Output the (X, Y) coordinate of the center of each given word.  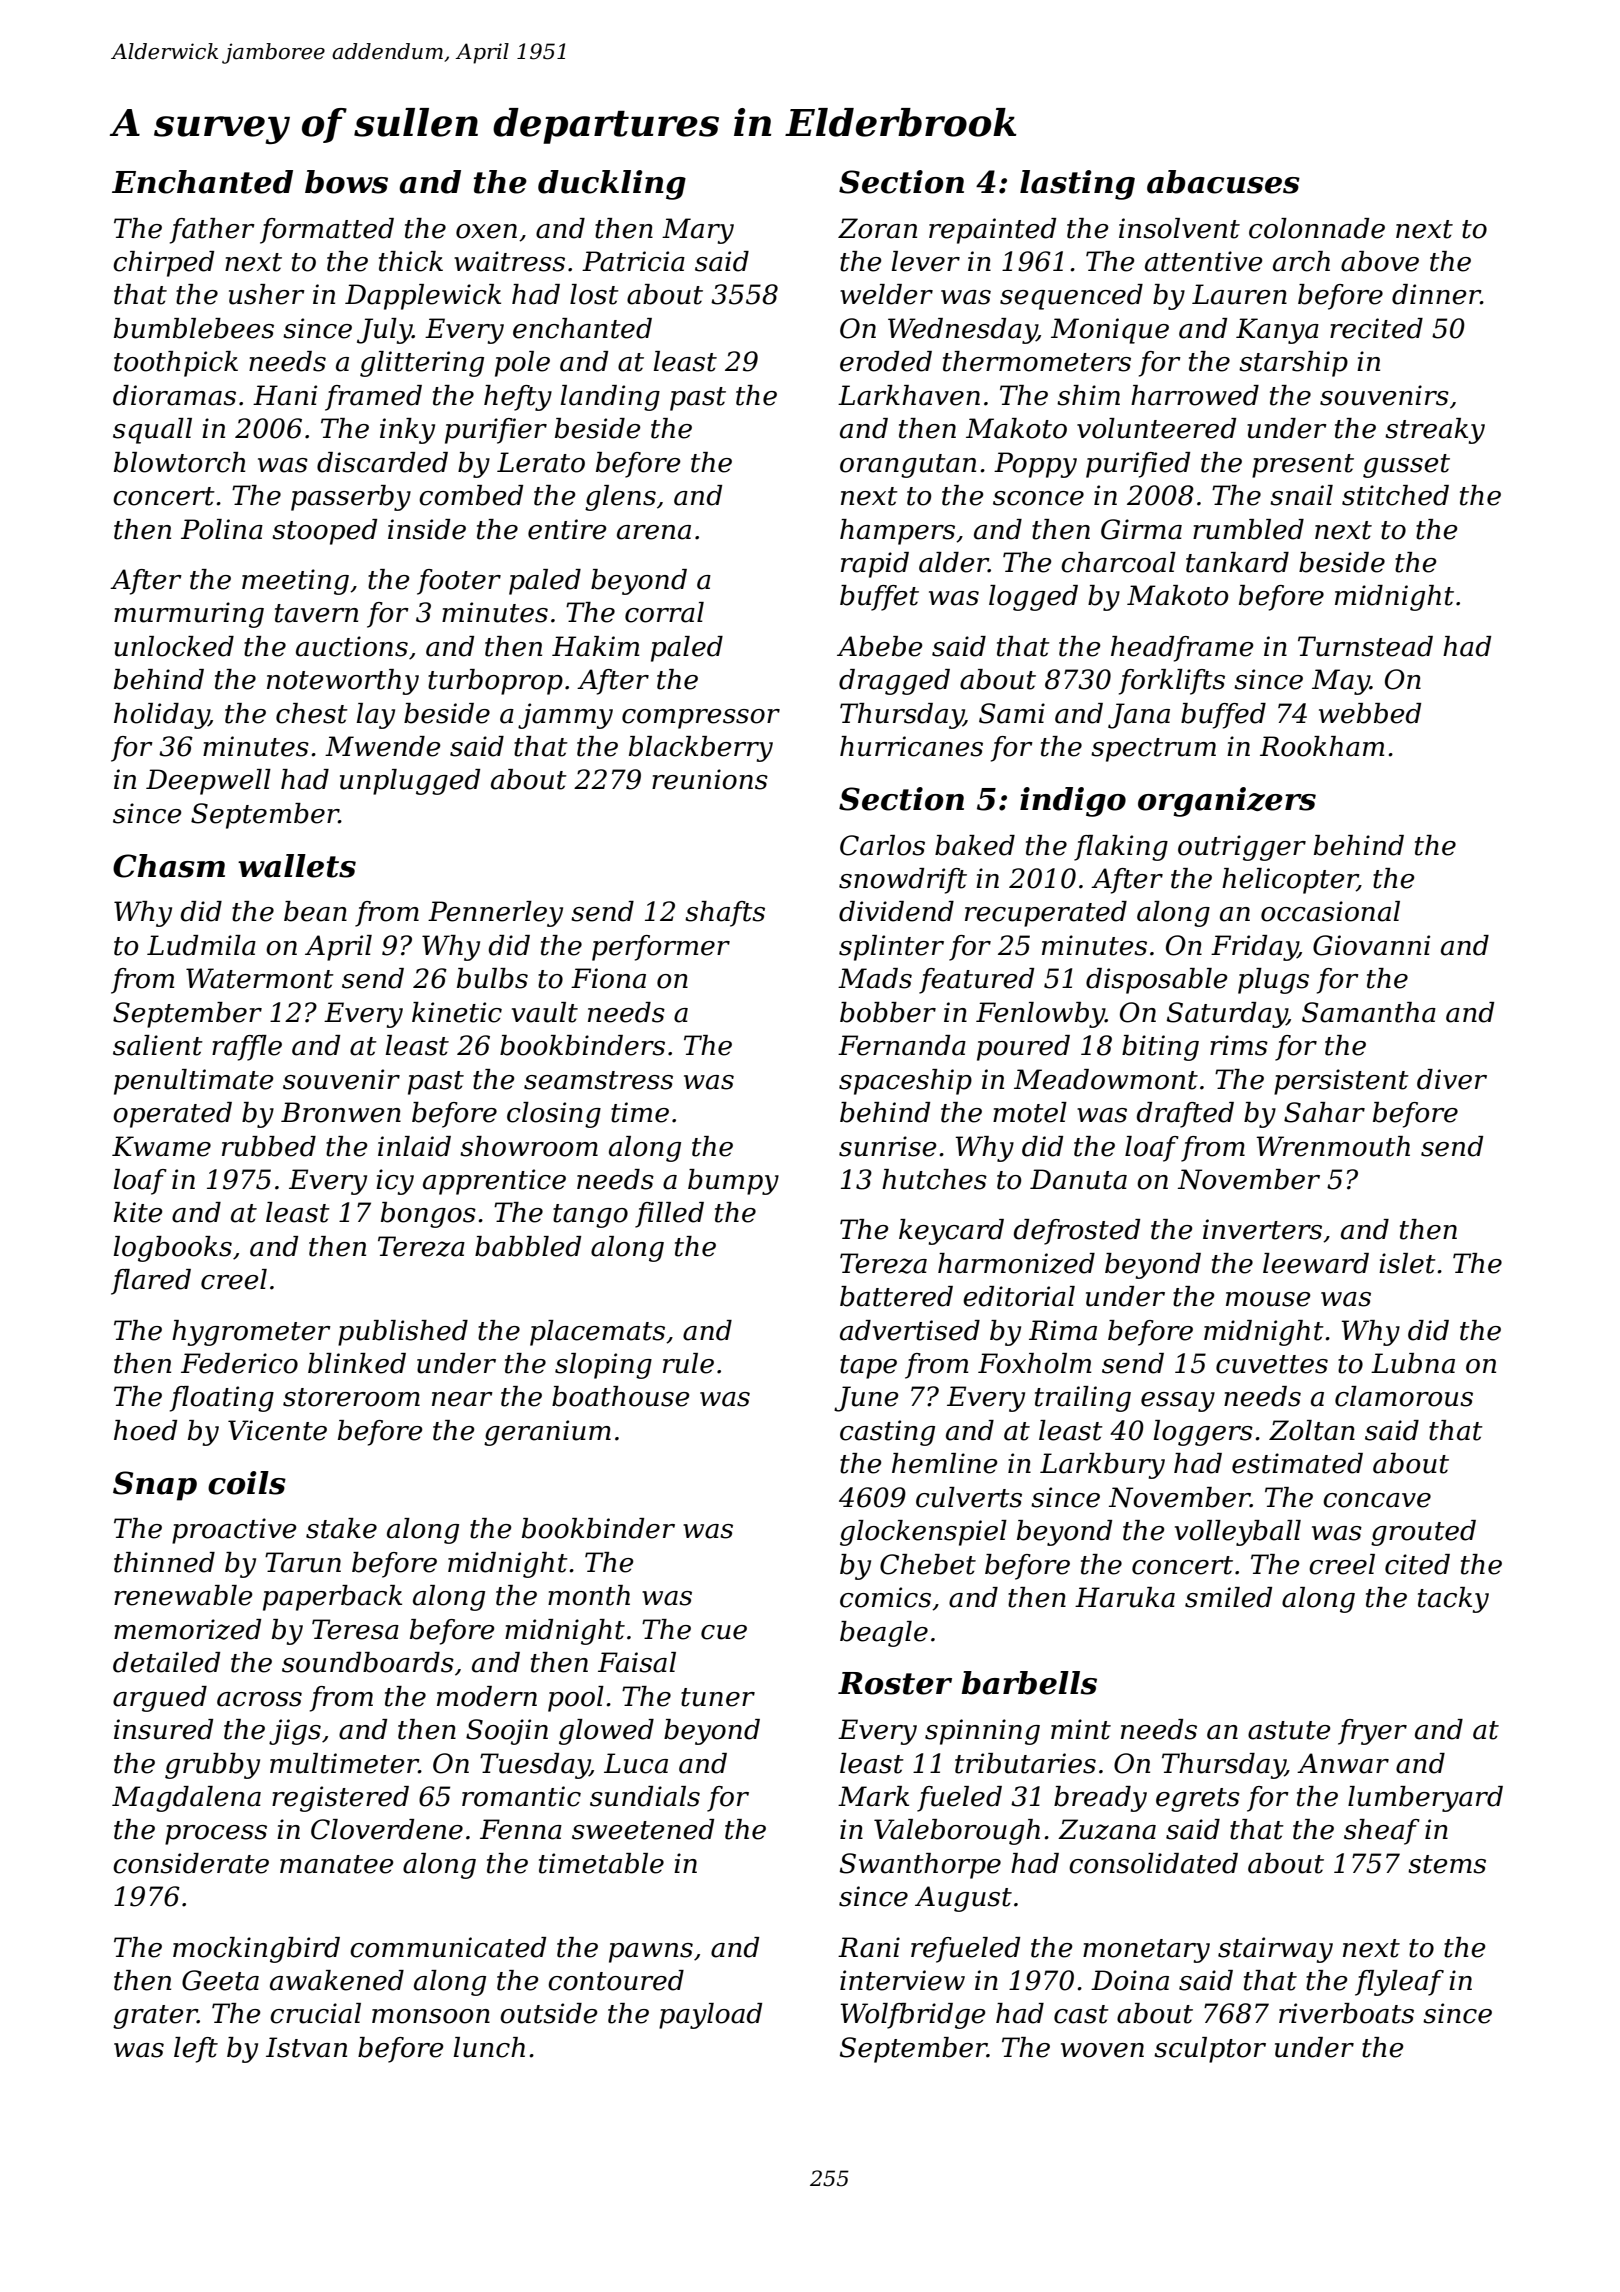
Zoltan (1312, 1430)
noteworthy (343, 682)
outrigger (1242, 848)
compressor (701, 719)
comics (885, 1597)
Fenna (521, 1829)
